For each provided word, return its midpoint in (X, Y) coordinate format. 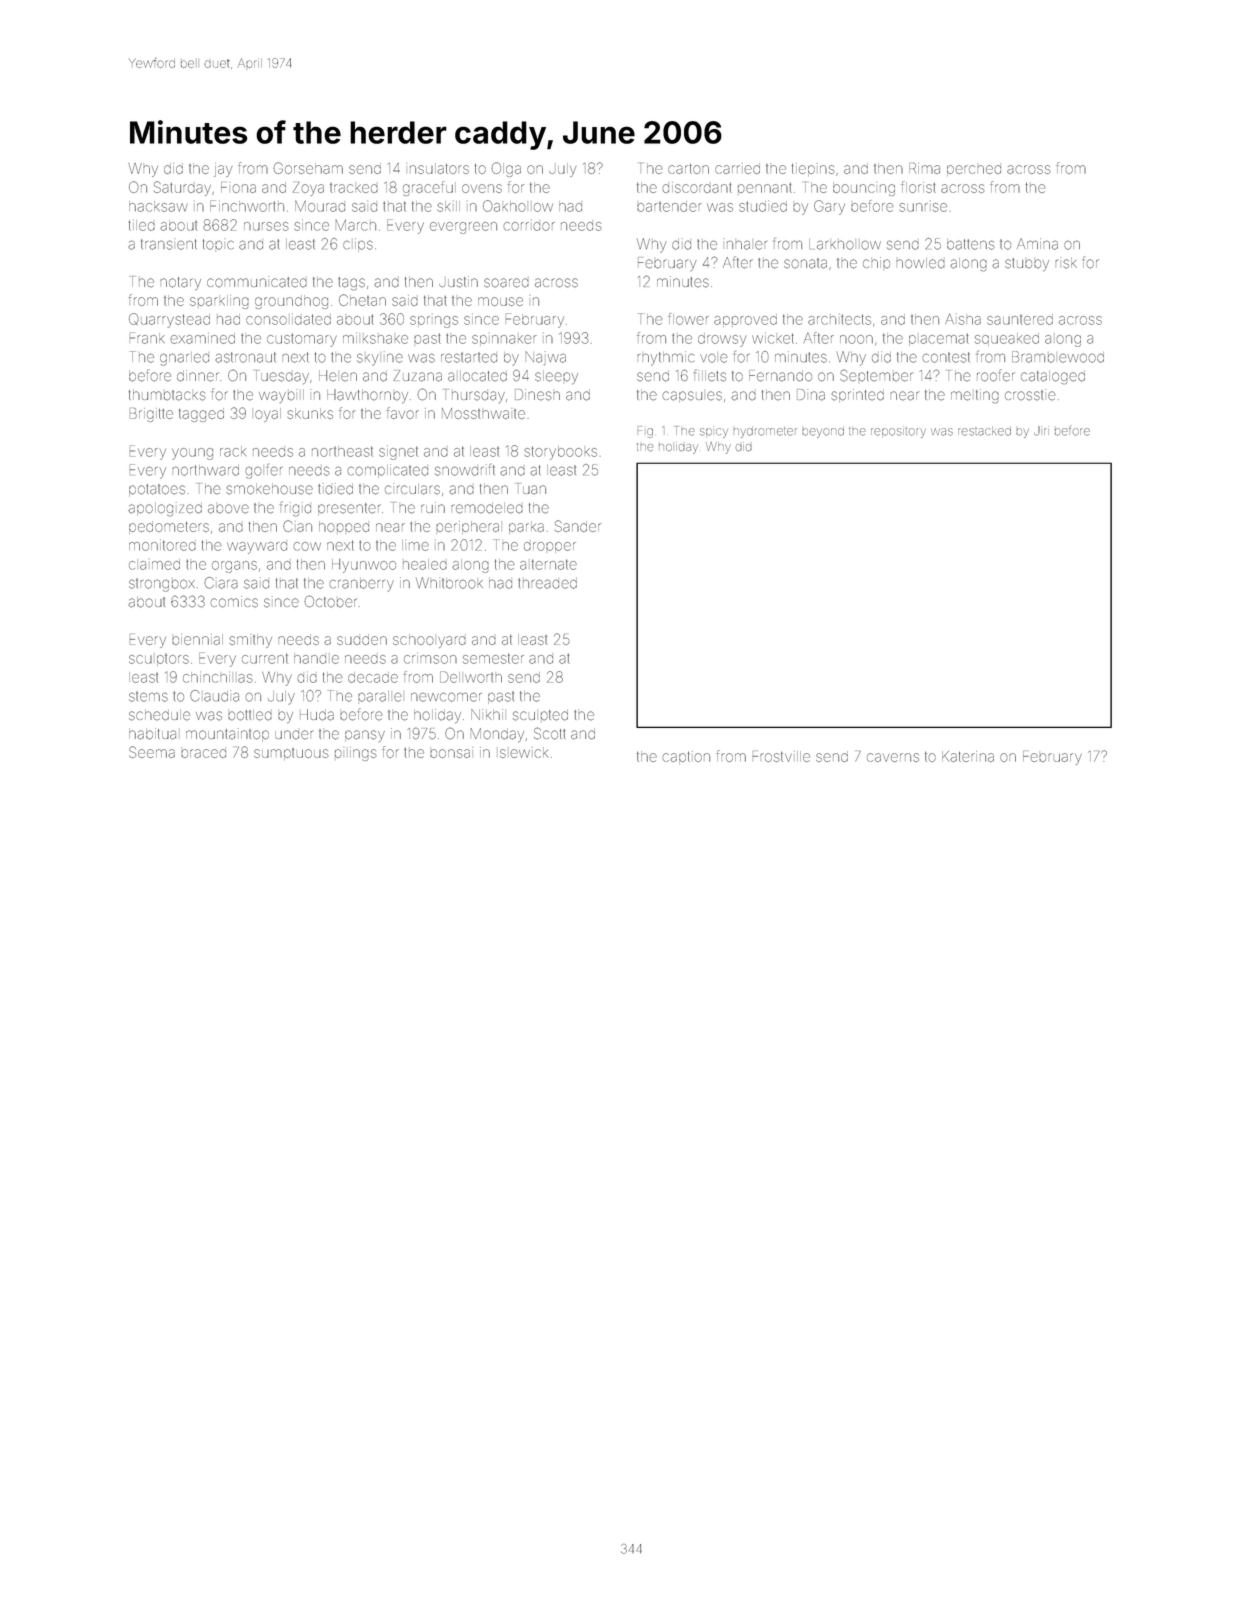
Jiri (1041, 431)
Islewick (524, 752)
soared (506, 283)
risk (1066, 263)
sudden (362, 639)
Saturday (182, 188)
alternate (548, 564)
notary (180, 283)
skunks (310, 413)
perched (974, 170)
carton (688, 169)
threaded (547, 583)
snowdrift (465, 470)
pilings (355, 754)
